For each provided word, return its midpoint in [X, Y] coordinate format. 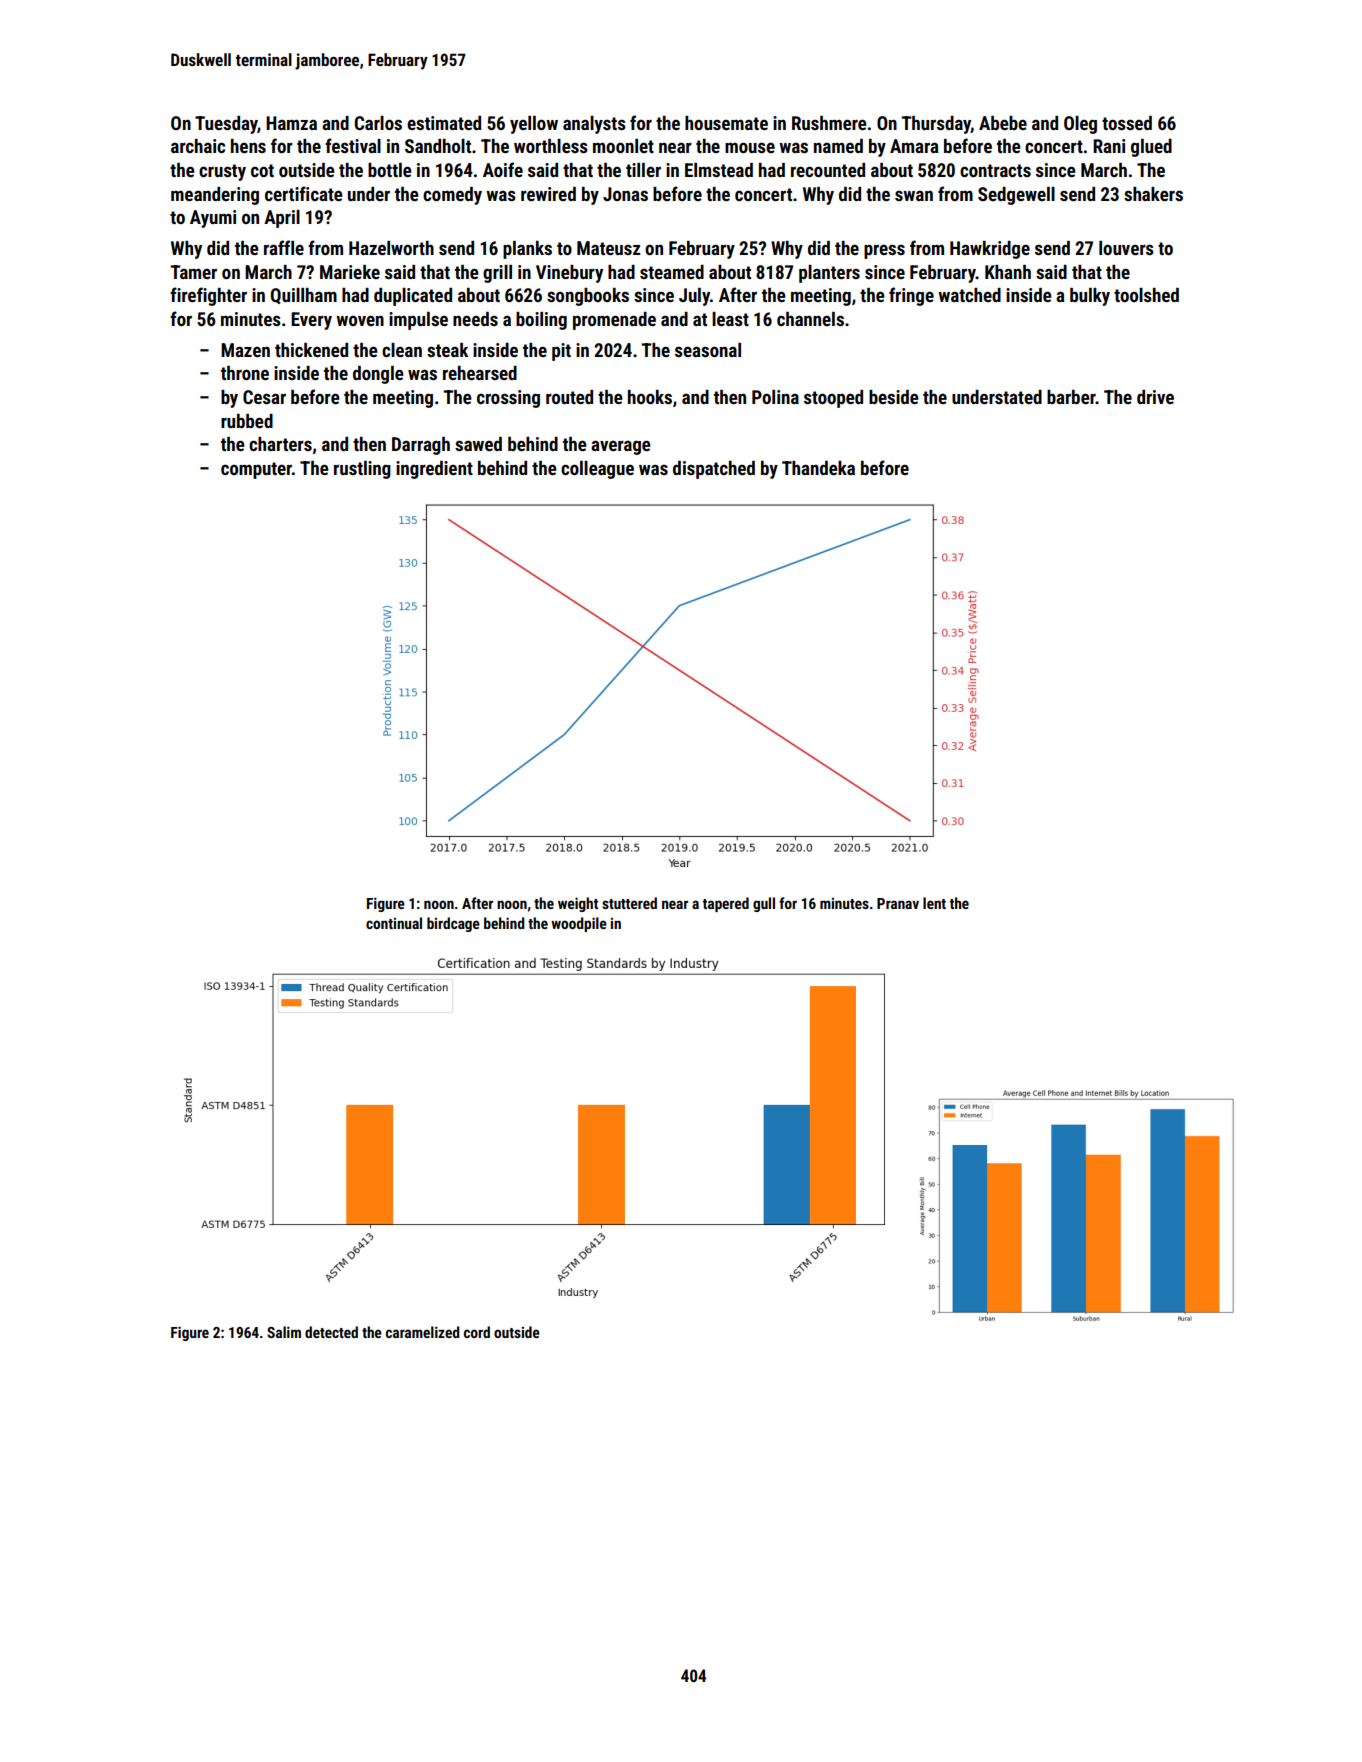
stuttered [629, 903]
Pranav [898, 903]
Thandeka [818, 468]
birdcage [453, 924]
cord [477, 1332]
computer [256, 470]
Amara [914, 146]
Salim [284, 1332]
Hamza [291, 123]
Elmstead [719, 170]
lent [934, 903]
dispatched [714, 470]
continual [394, 923]
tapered [725, 904]
